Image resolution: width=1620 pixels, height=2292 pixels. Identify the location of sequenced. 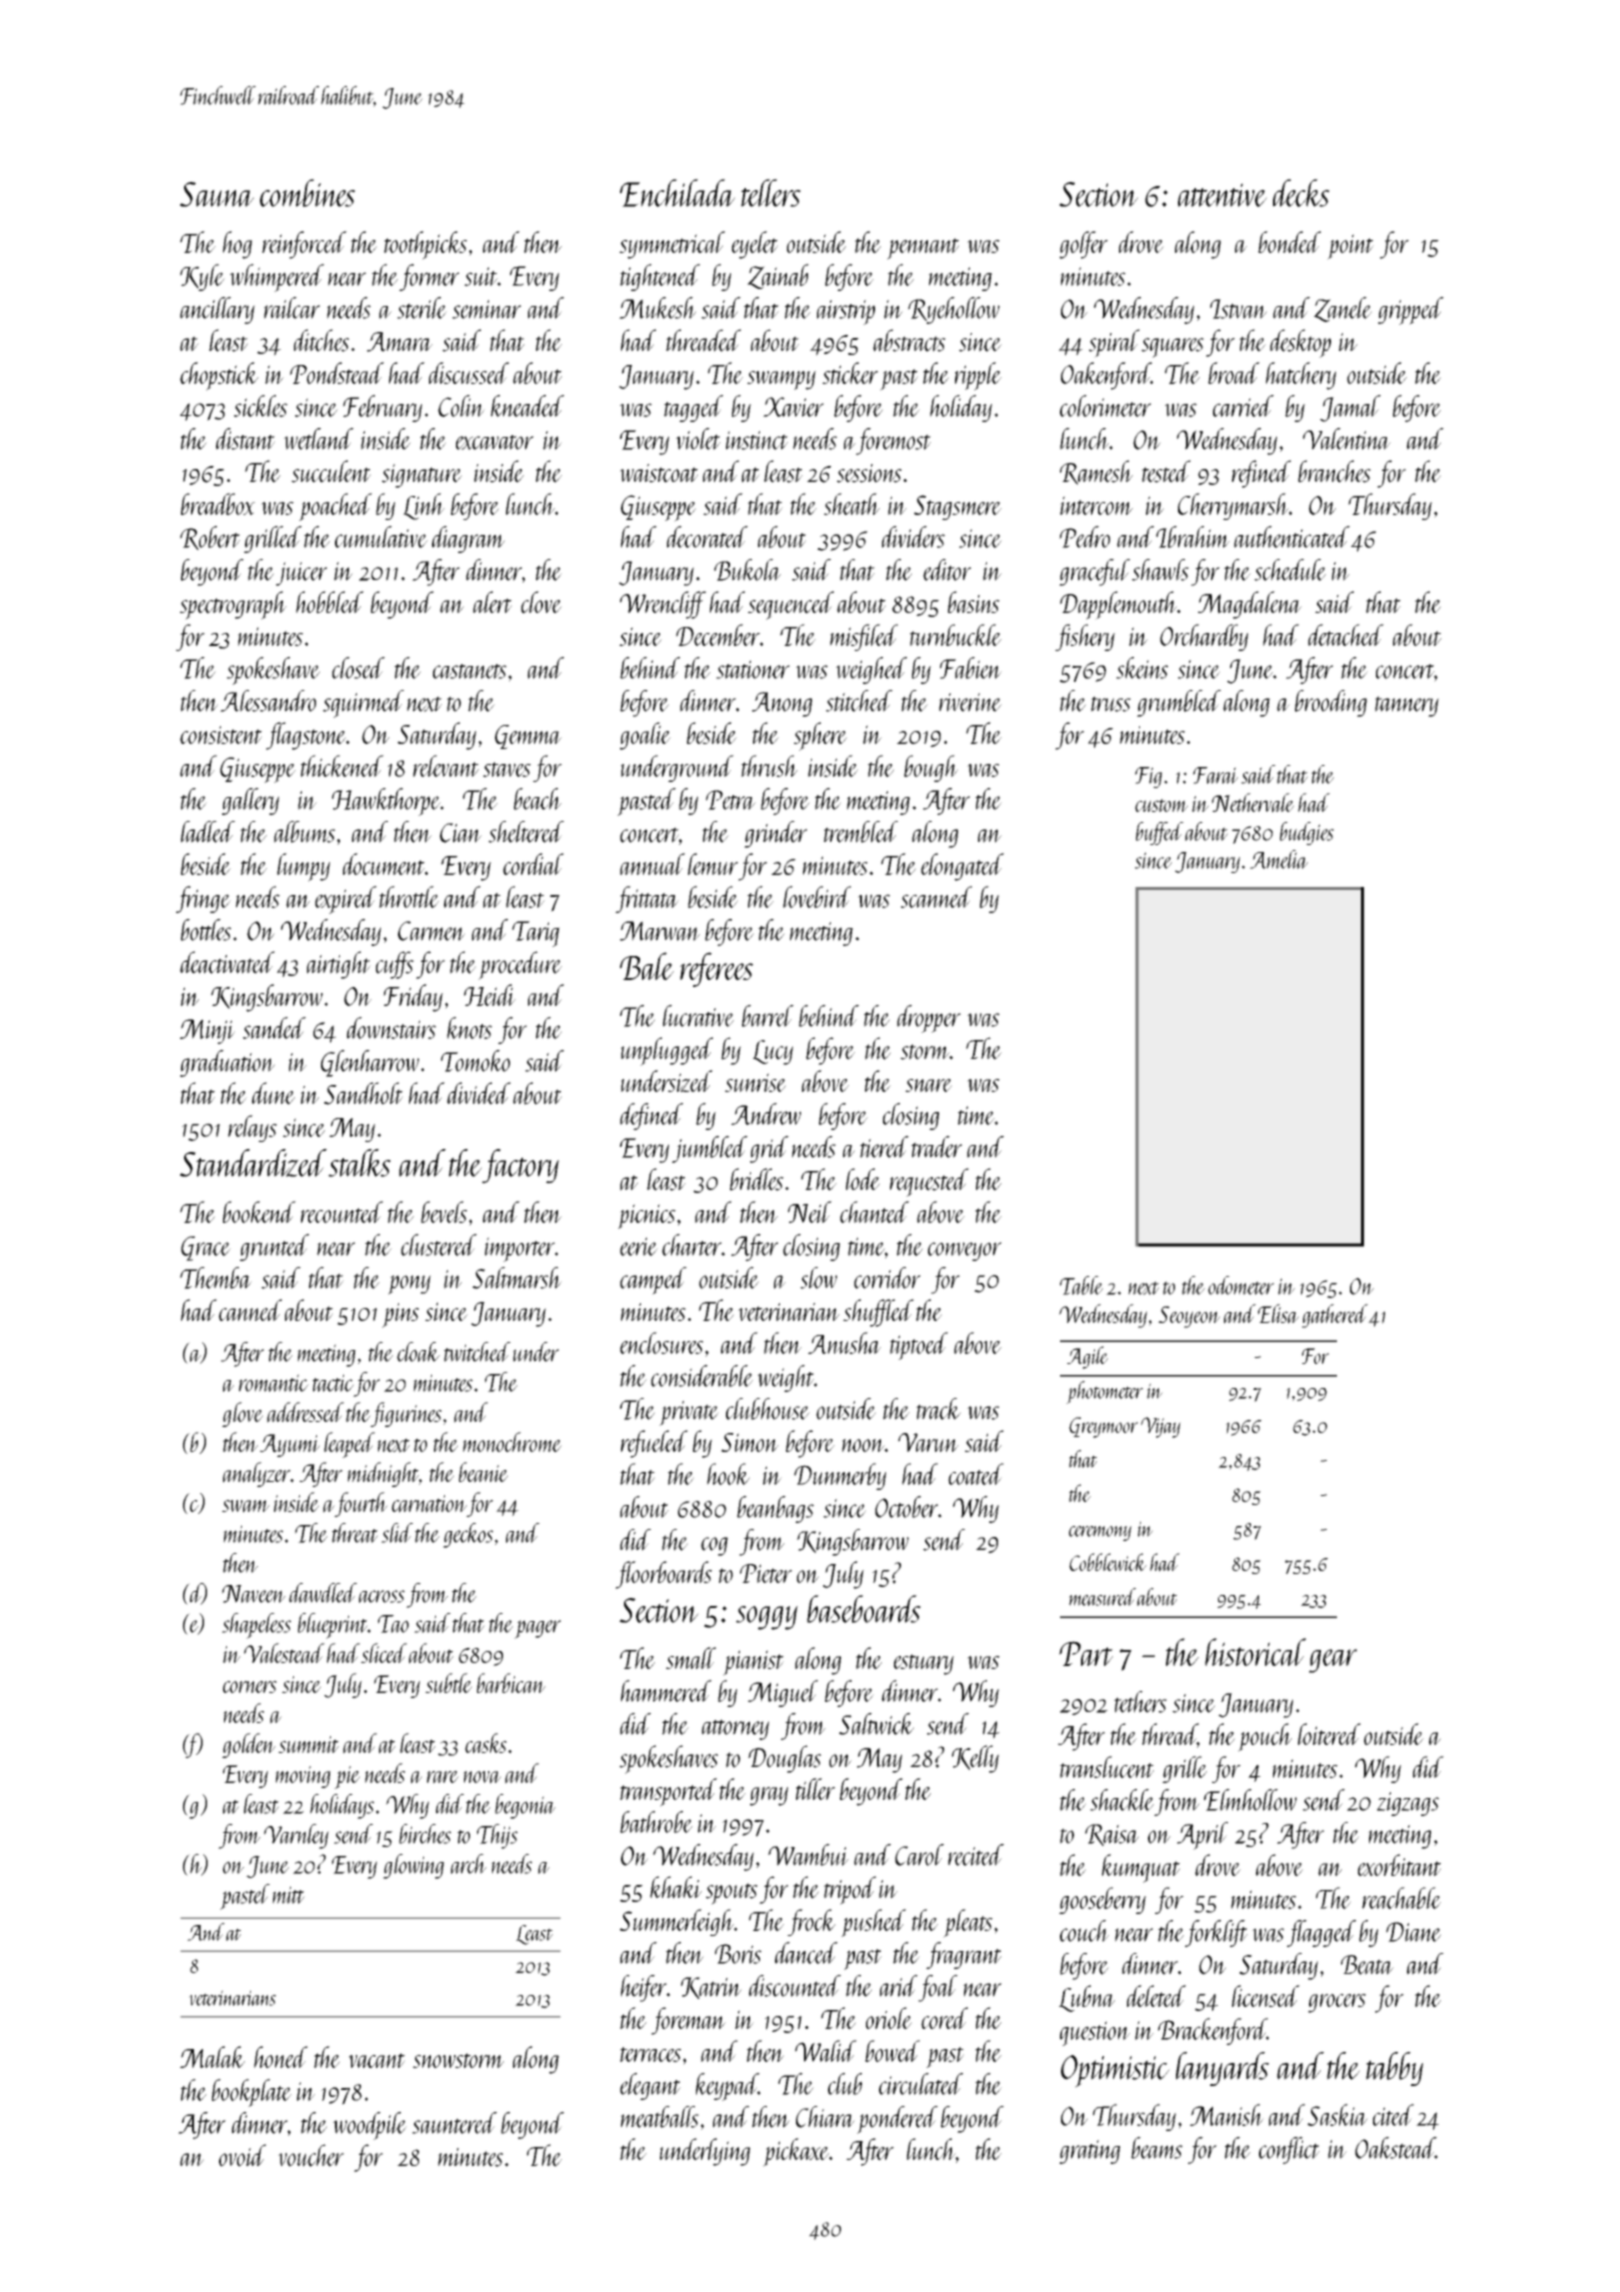
(791, 605).
